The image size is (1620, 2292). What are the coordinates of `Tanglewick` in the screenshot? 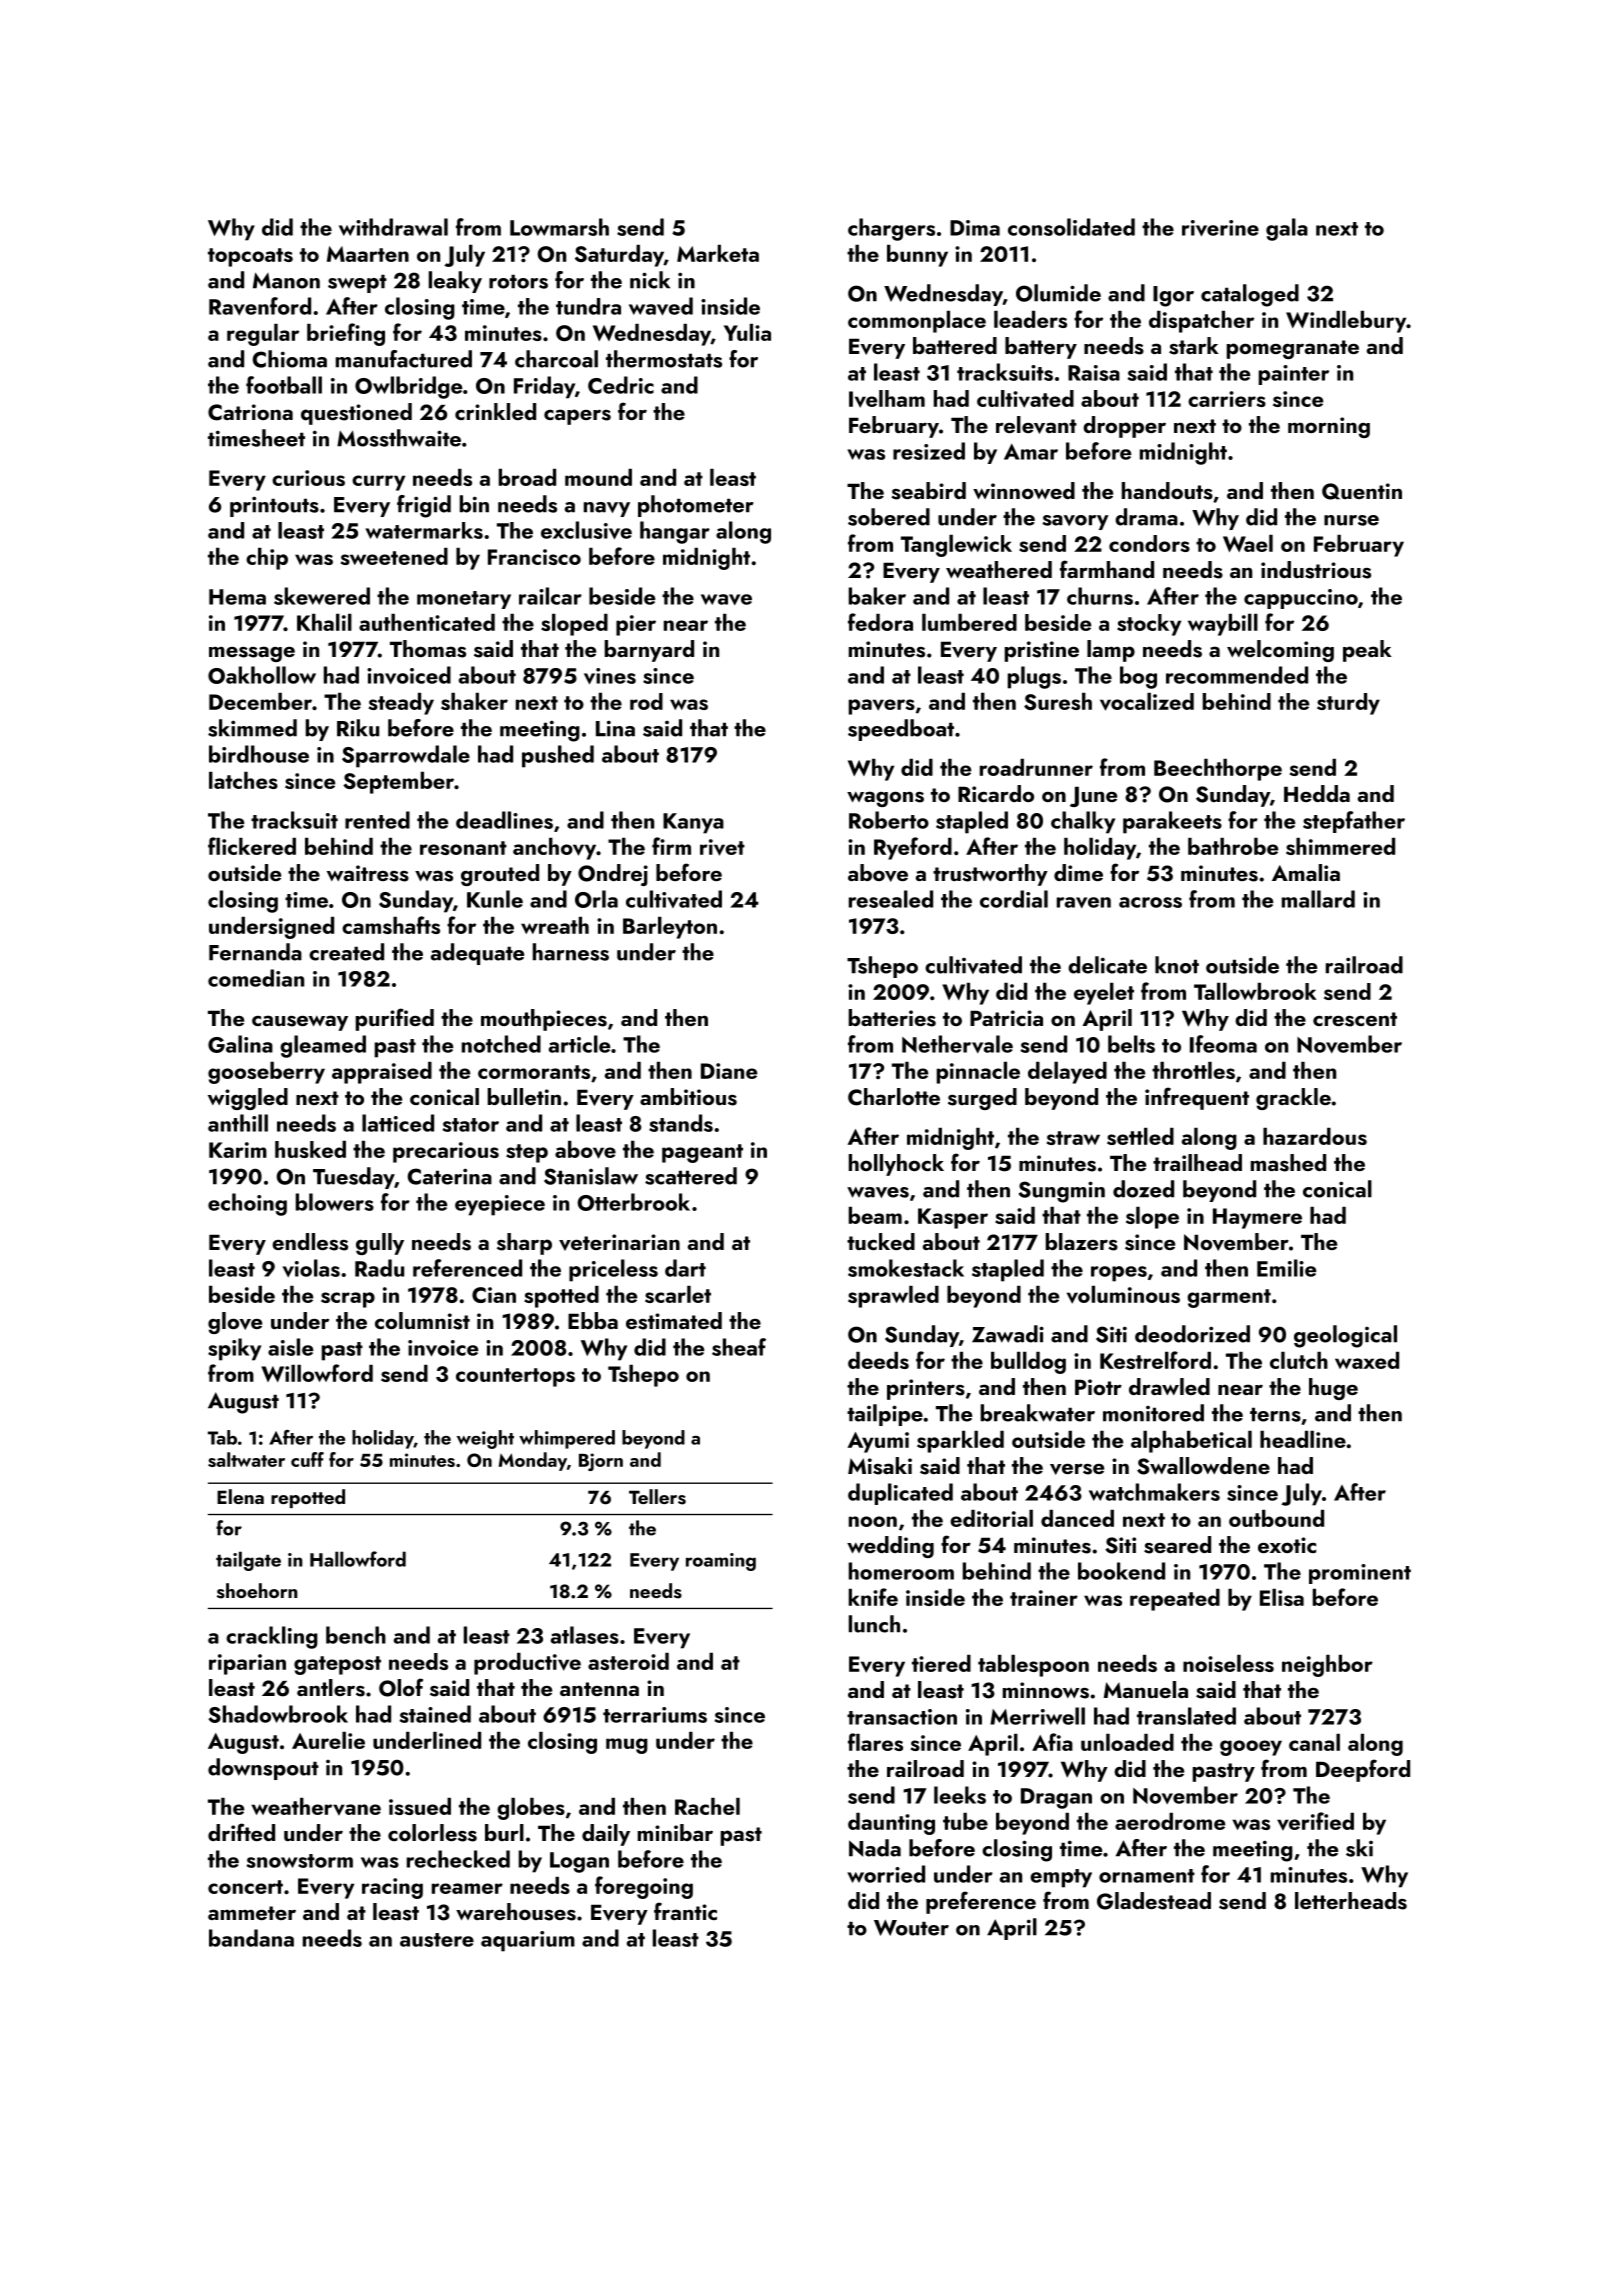 It's located at (956, 546).
